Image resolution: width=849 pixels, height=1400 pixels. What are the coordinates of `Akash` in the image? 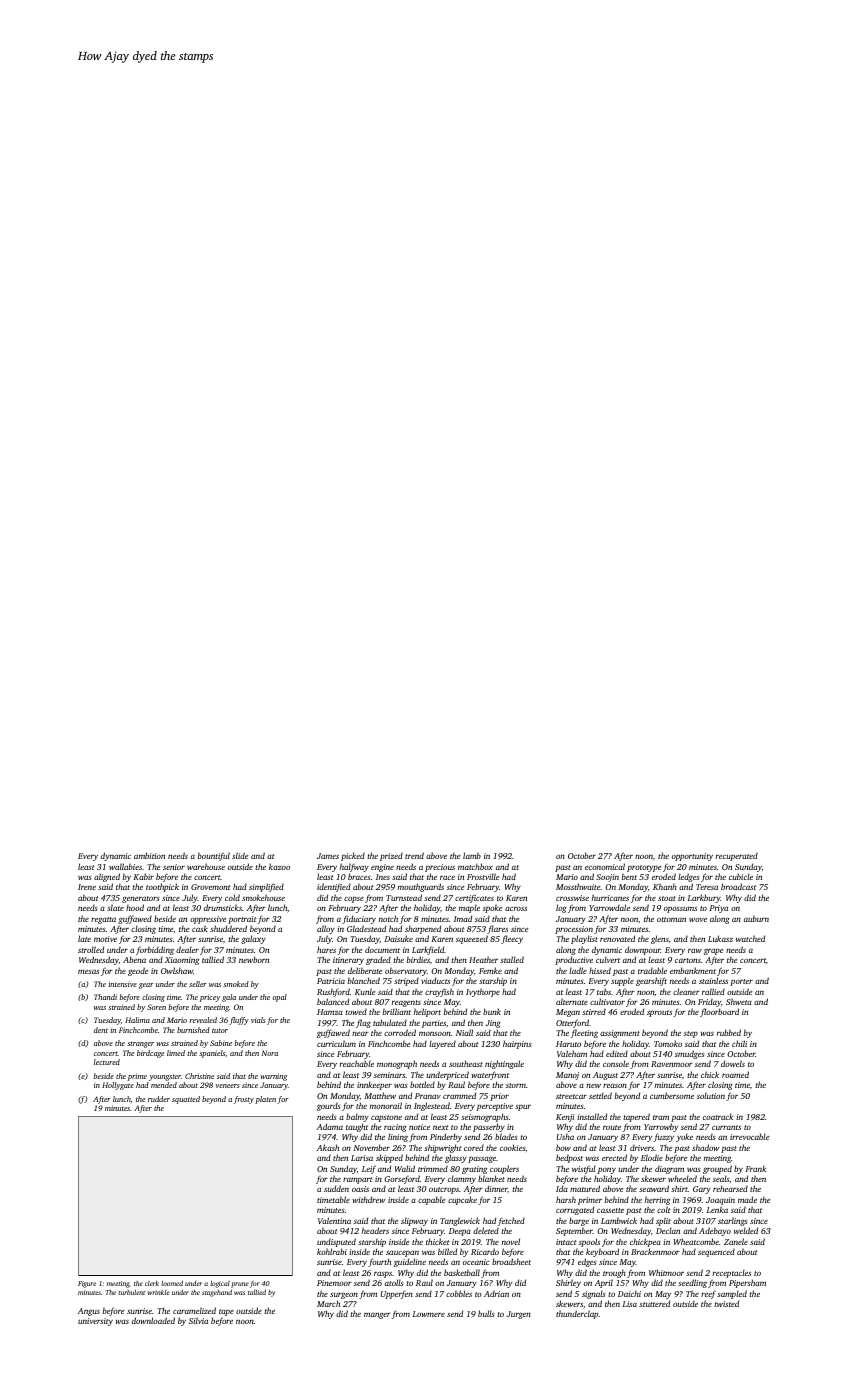 It's located at (328, 1147).
